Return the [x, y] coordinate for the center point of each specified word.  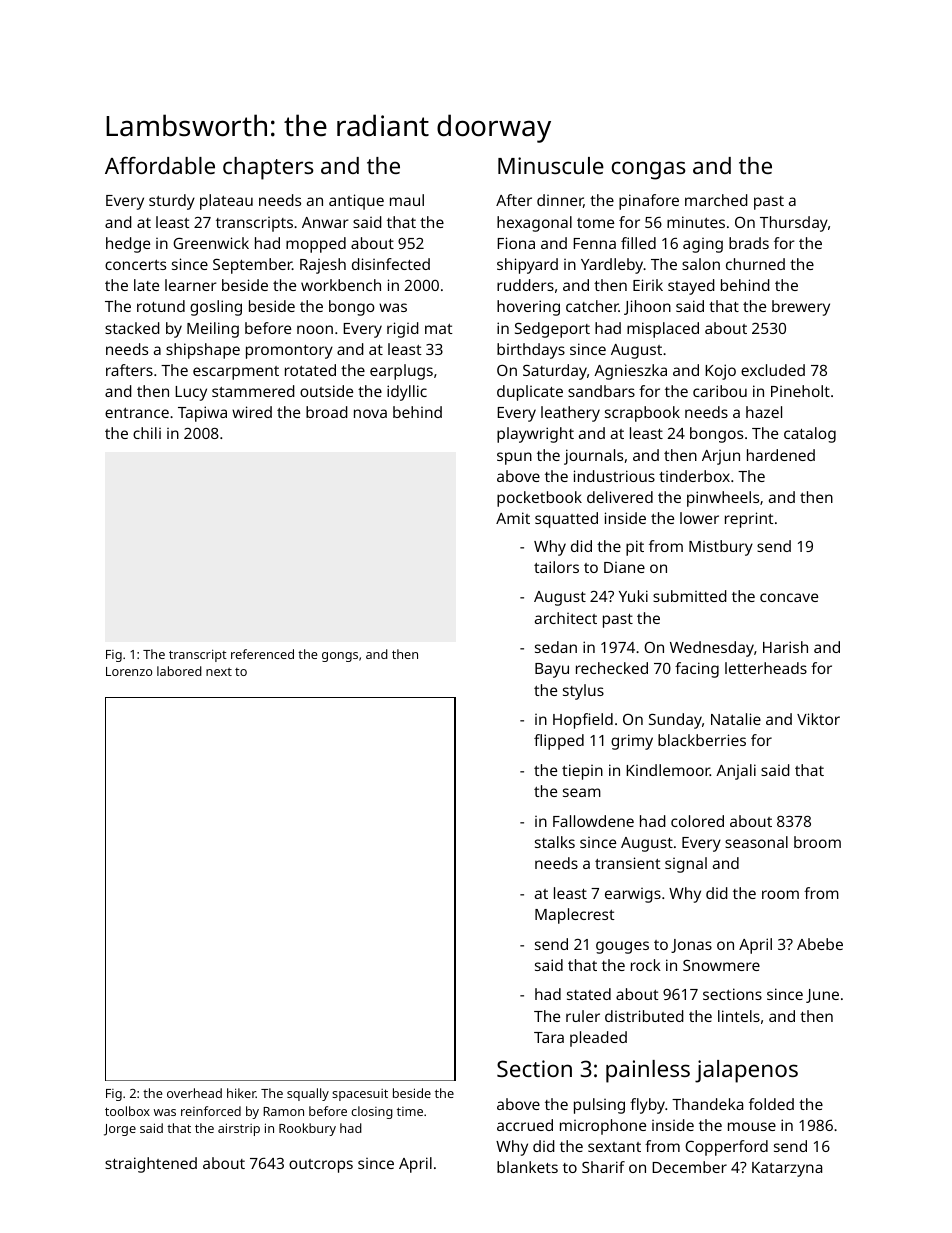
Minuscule [551, 165]
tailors [556, 567]
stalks [555, 842]
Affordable [160, 165]
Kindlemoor [668, 770]
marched [716, 200]
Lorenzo [129, 671]
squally [308, 1094]
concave [789, 597]
